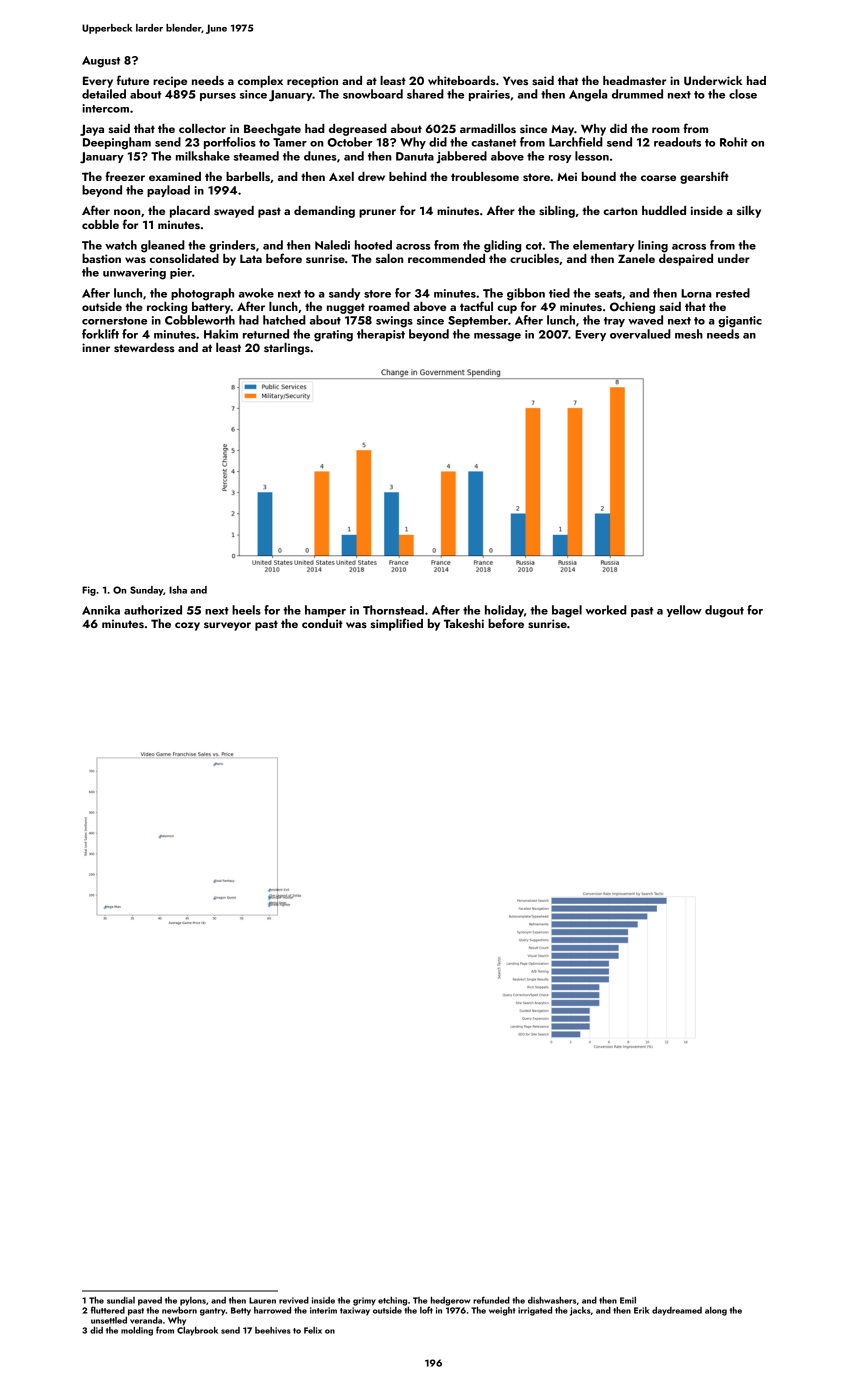 The height and width of the page is (1400, 849). Describe the element at coordinates (634, 80) in the page. I see `headmaster` at that location.
